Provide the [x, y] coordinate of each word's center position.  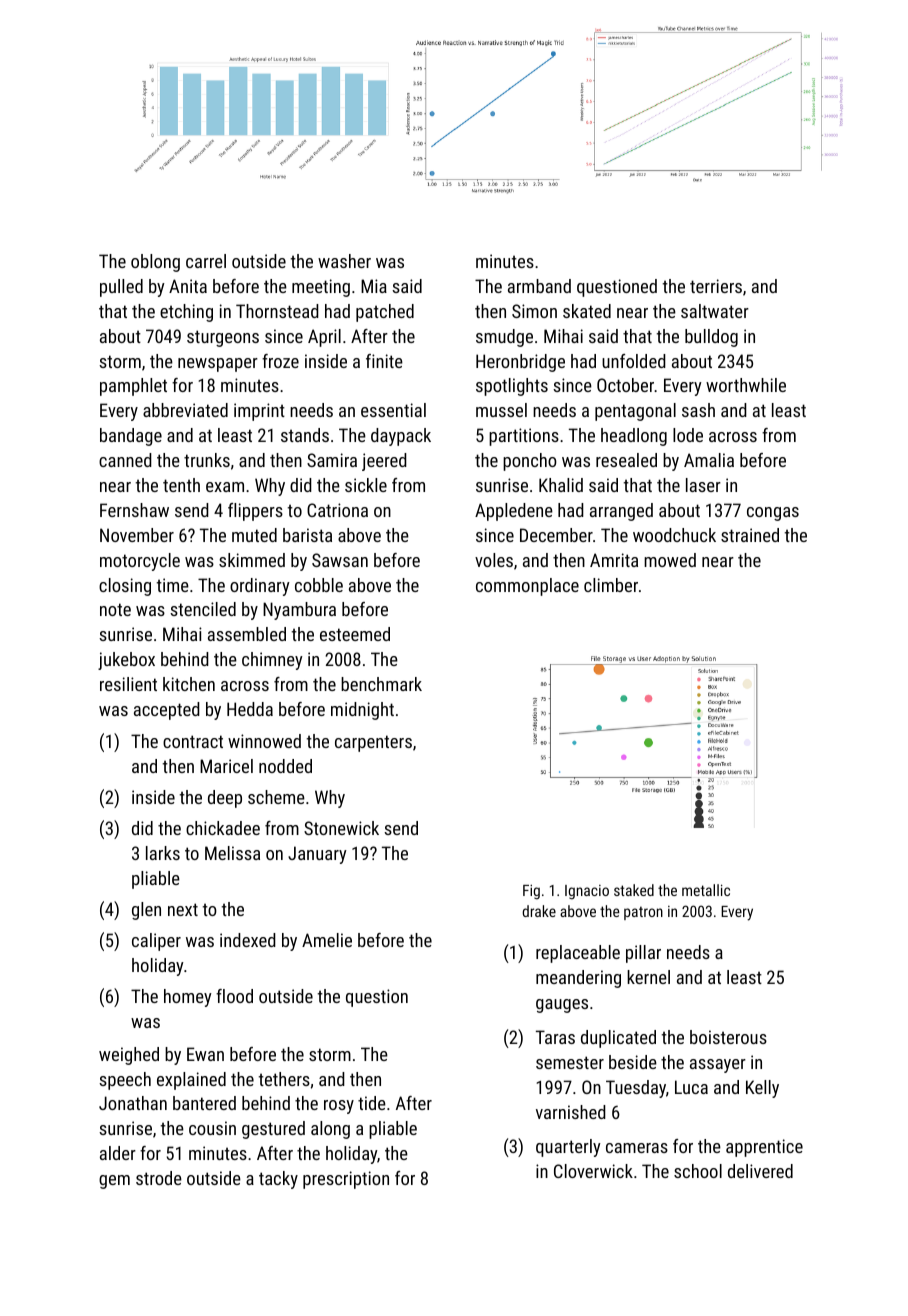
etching [186, 313]
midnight [362, 711]
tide [372, 1103]
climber [611, 585]
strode [159, 1178]
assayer [718, 1066]
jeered [384, 462]
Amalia [709, 460]
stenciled [203, 609]
